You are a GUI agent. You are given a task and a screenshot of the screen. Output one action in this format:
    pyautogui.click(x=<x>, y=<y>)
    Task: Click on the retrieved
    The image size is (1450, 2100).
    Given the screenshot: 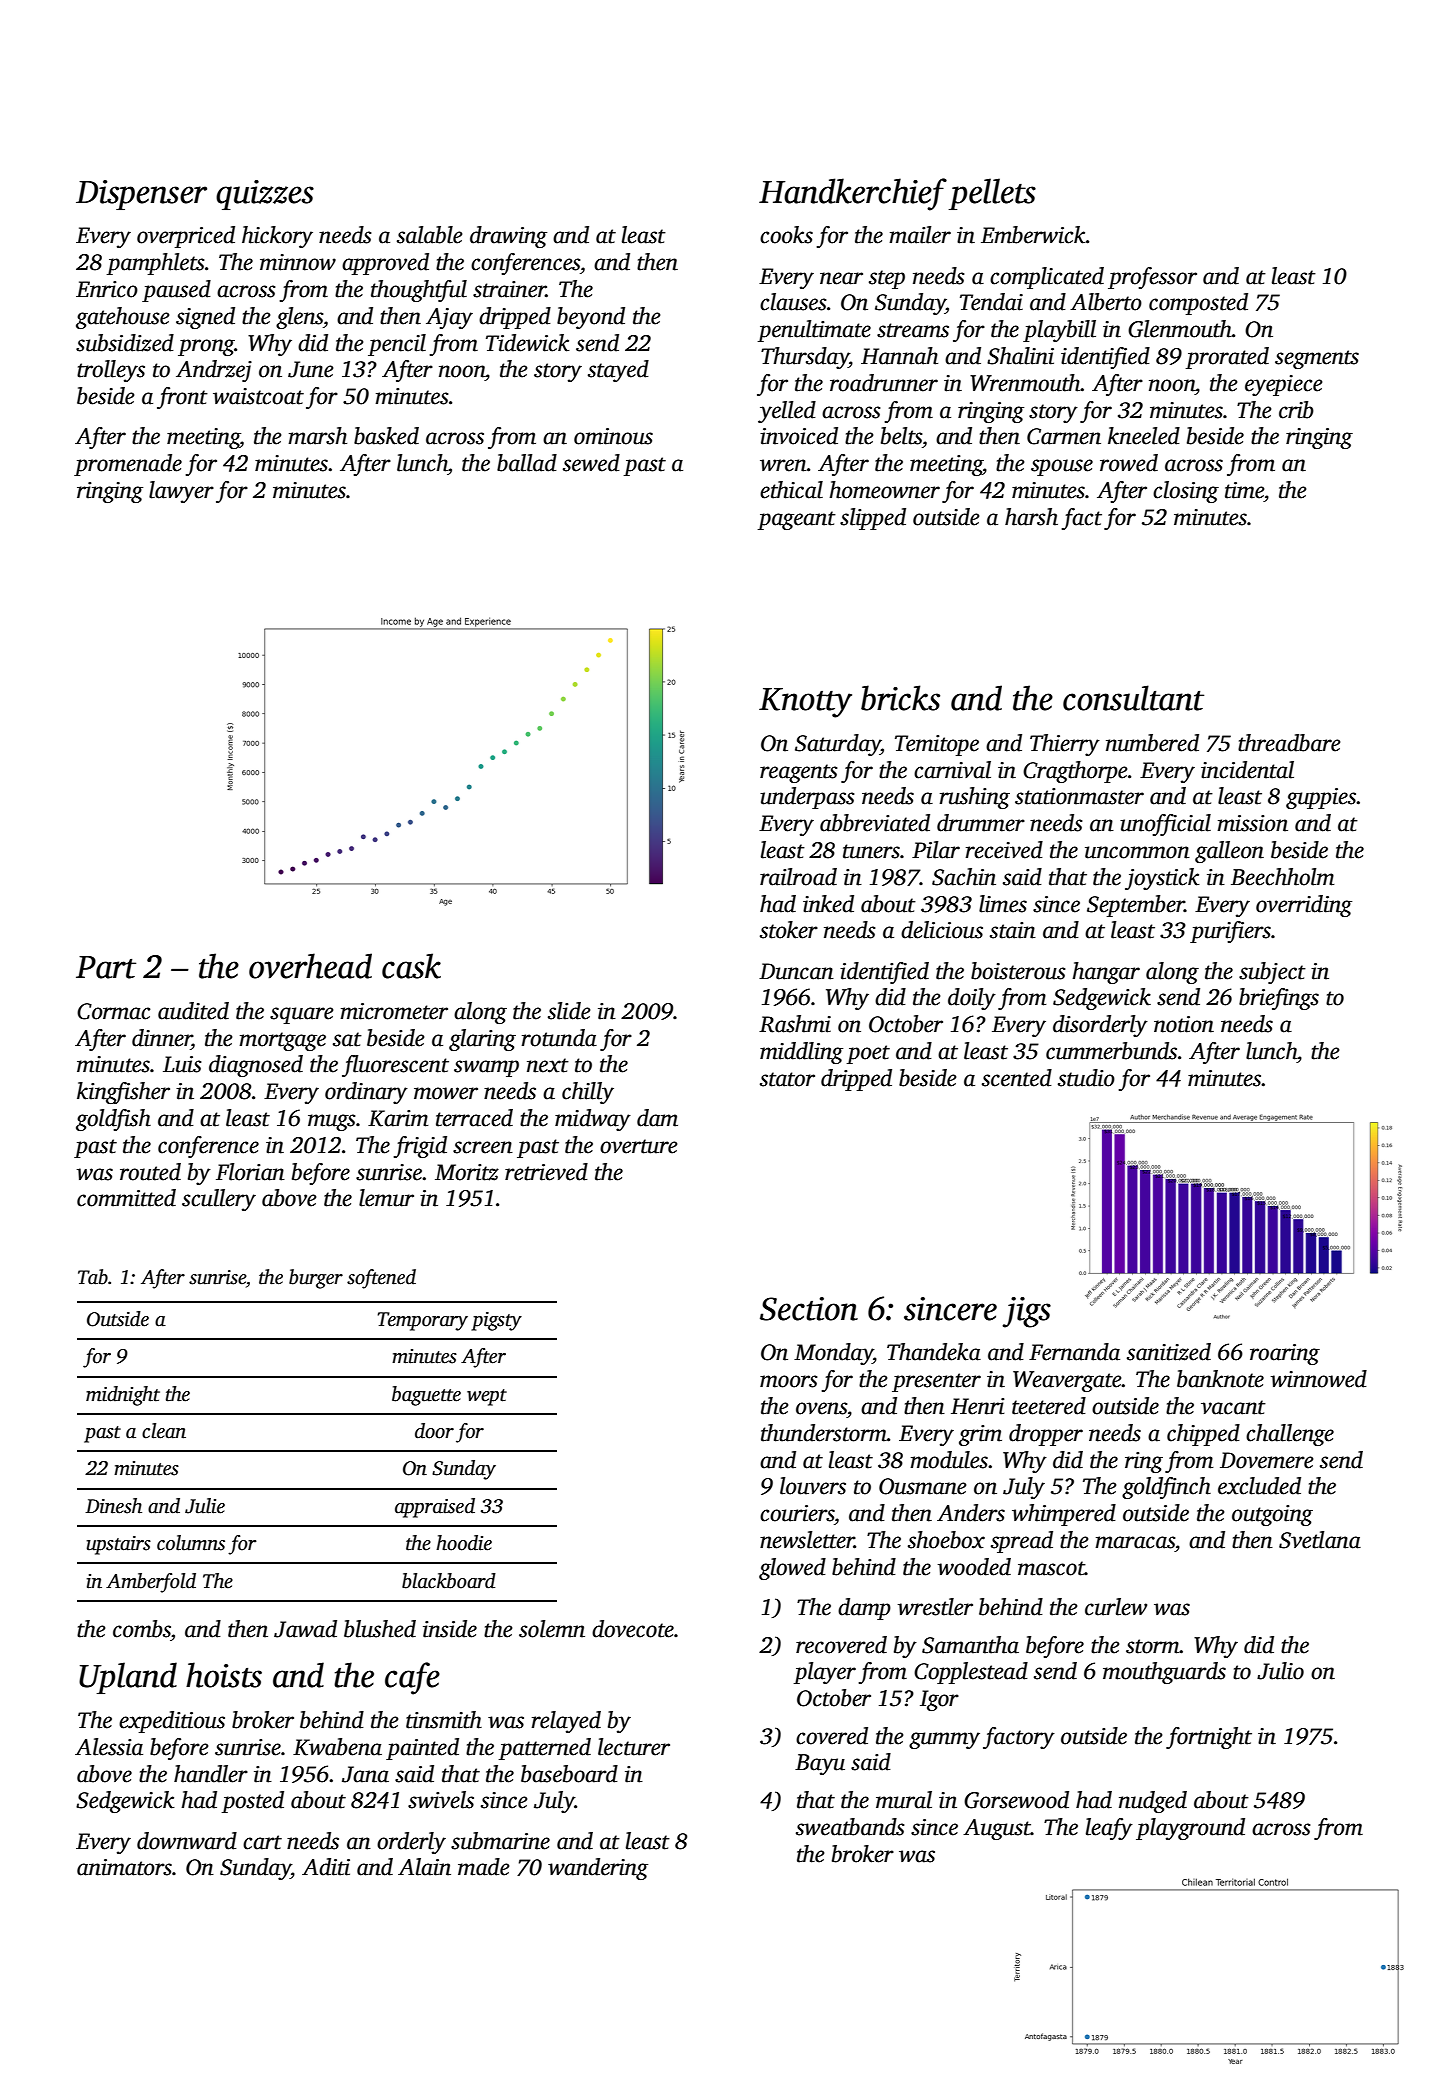 What is the action you would take?
    pyautogui.click(x=546, y=1172)
